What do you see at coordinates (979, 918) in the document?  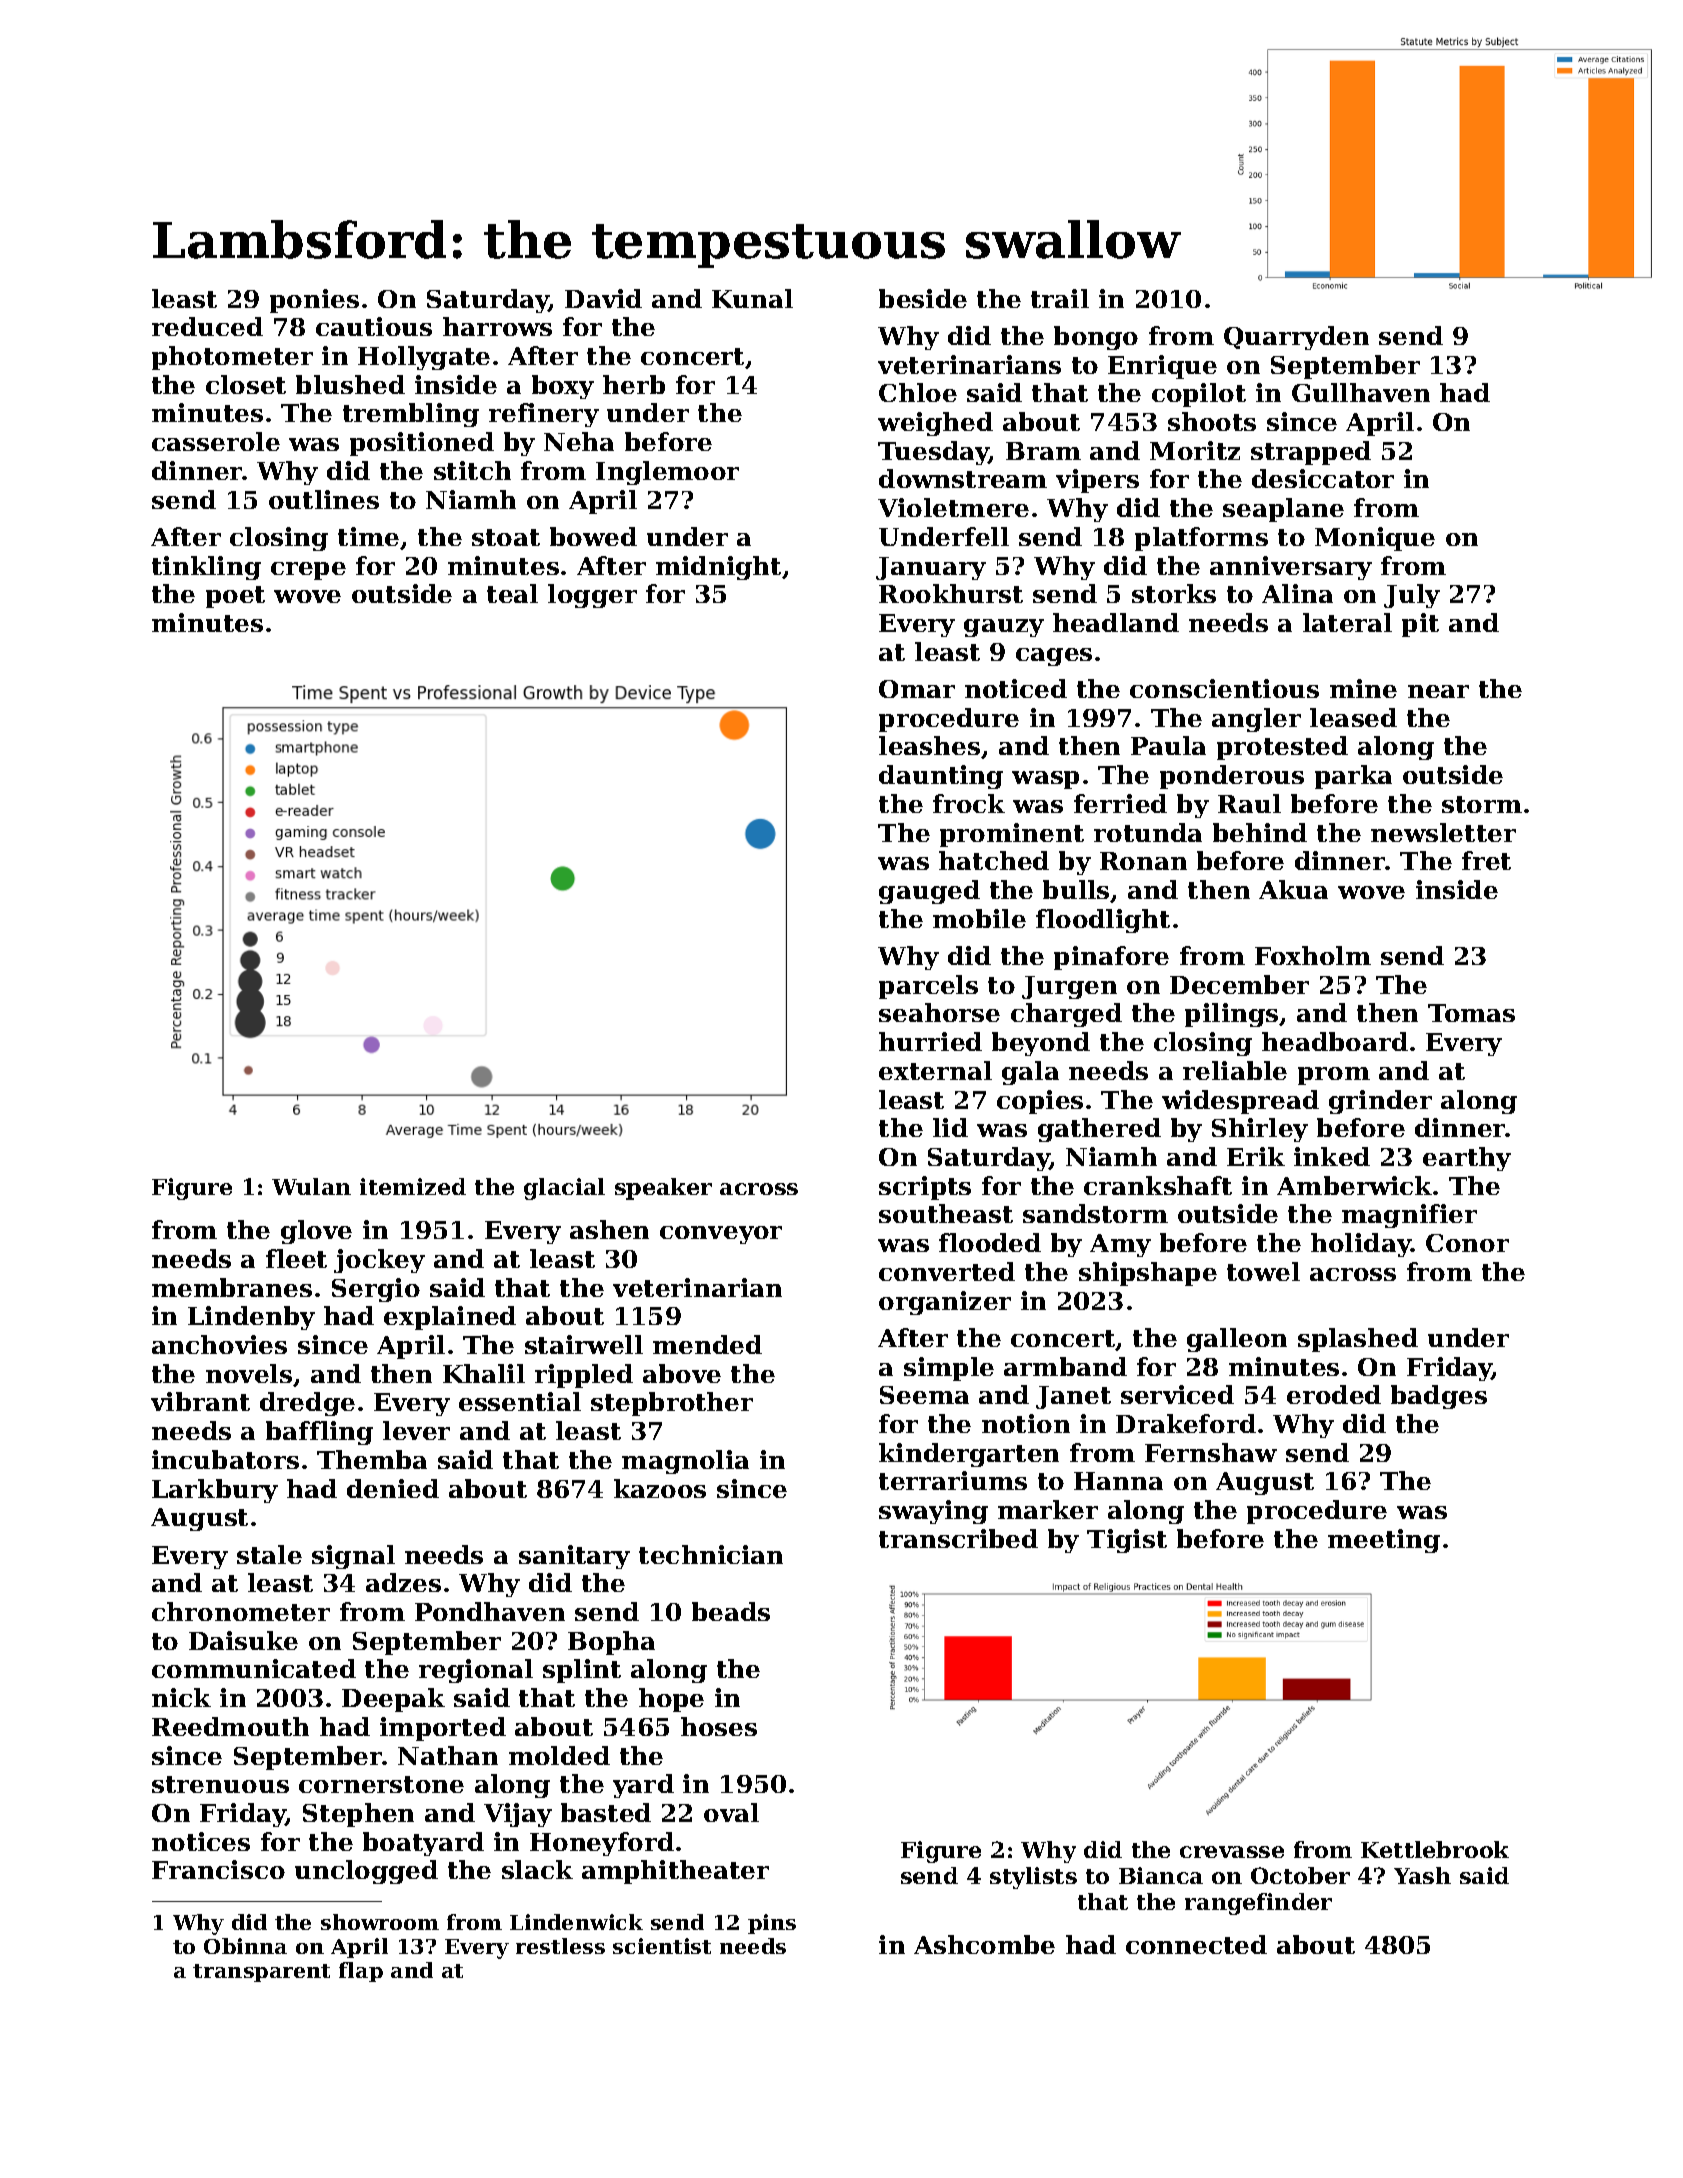 I see `mobile` at bounding box center [979, 918].
